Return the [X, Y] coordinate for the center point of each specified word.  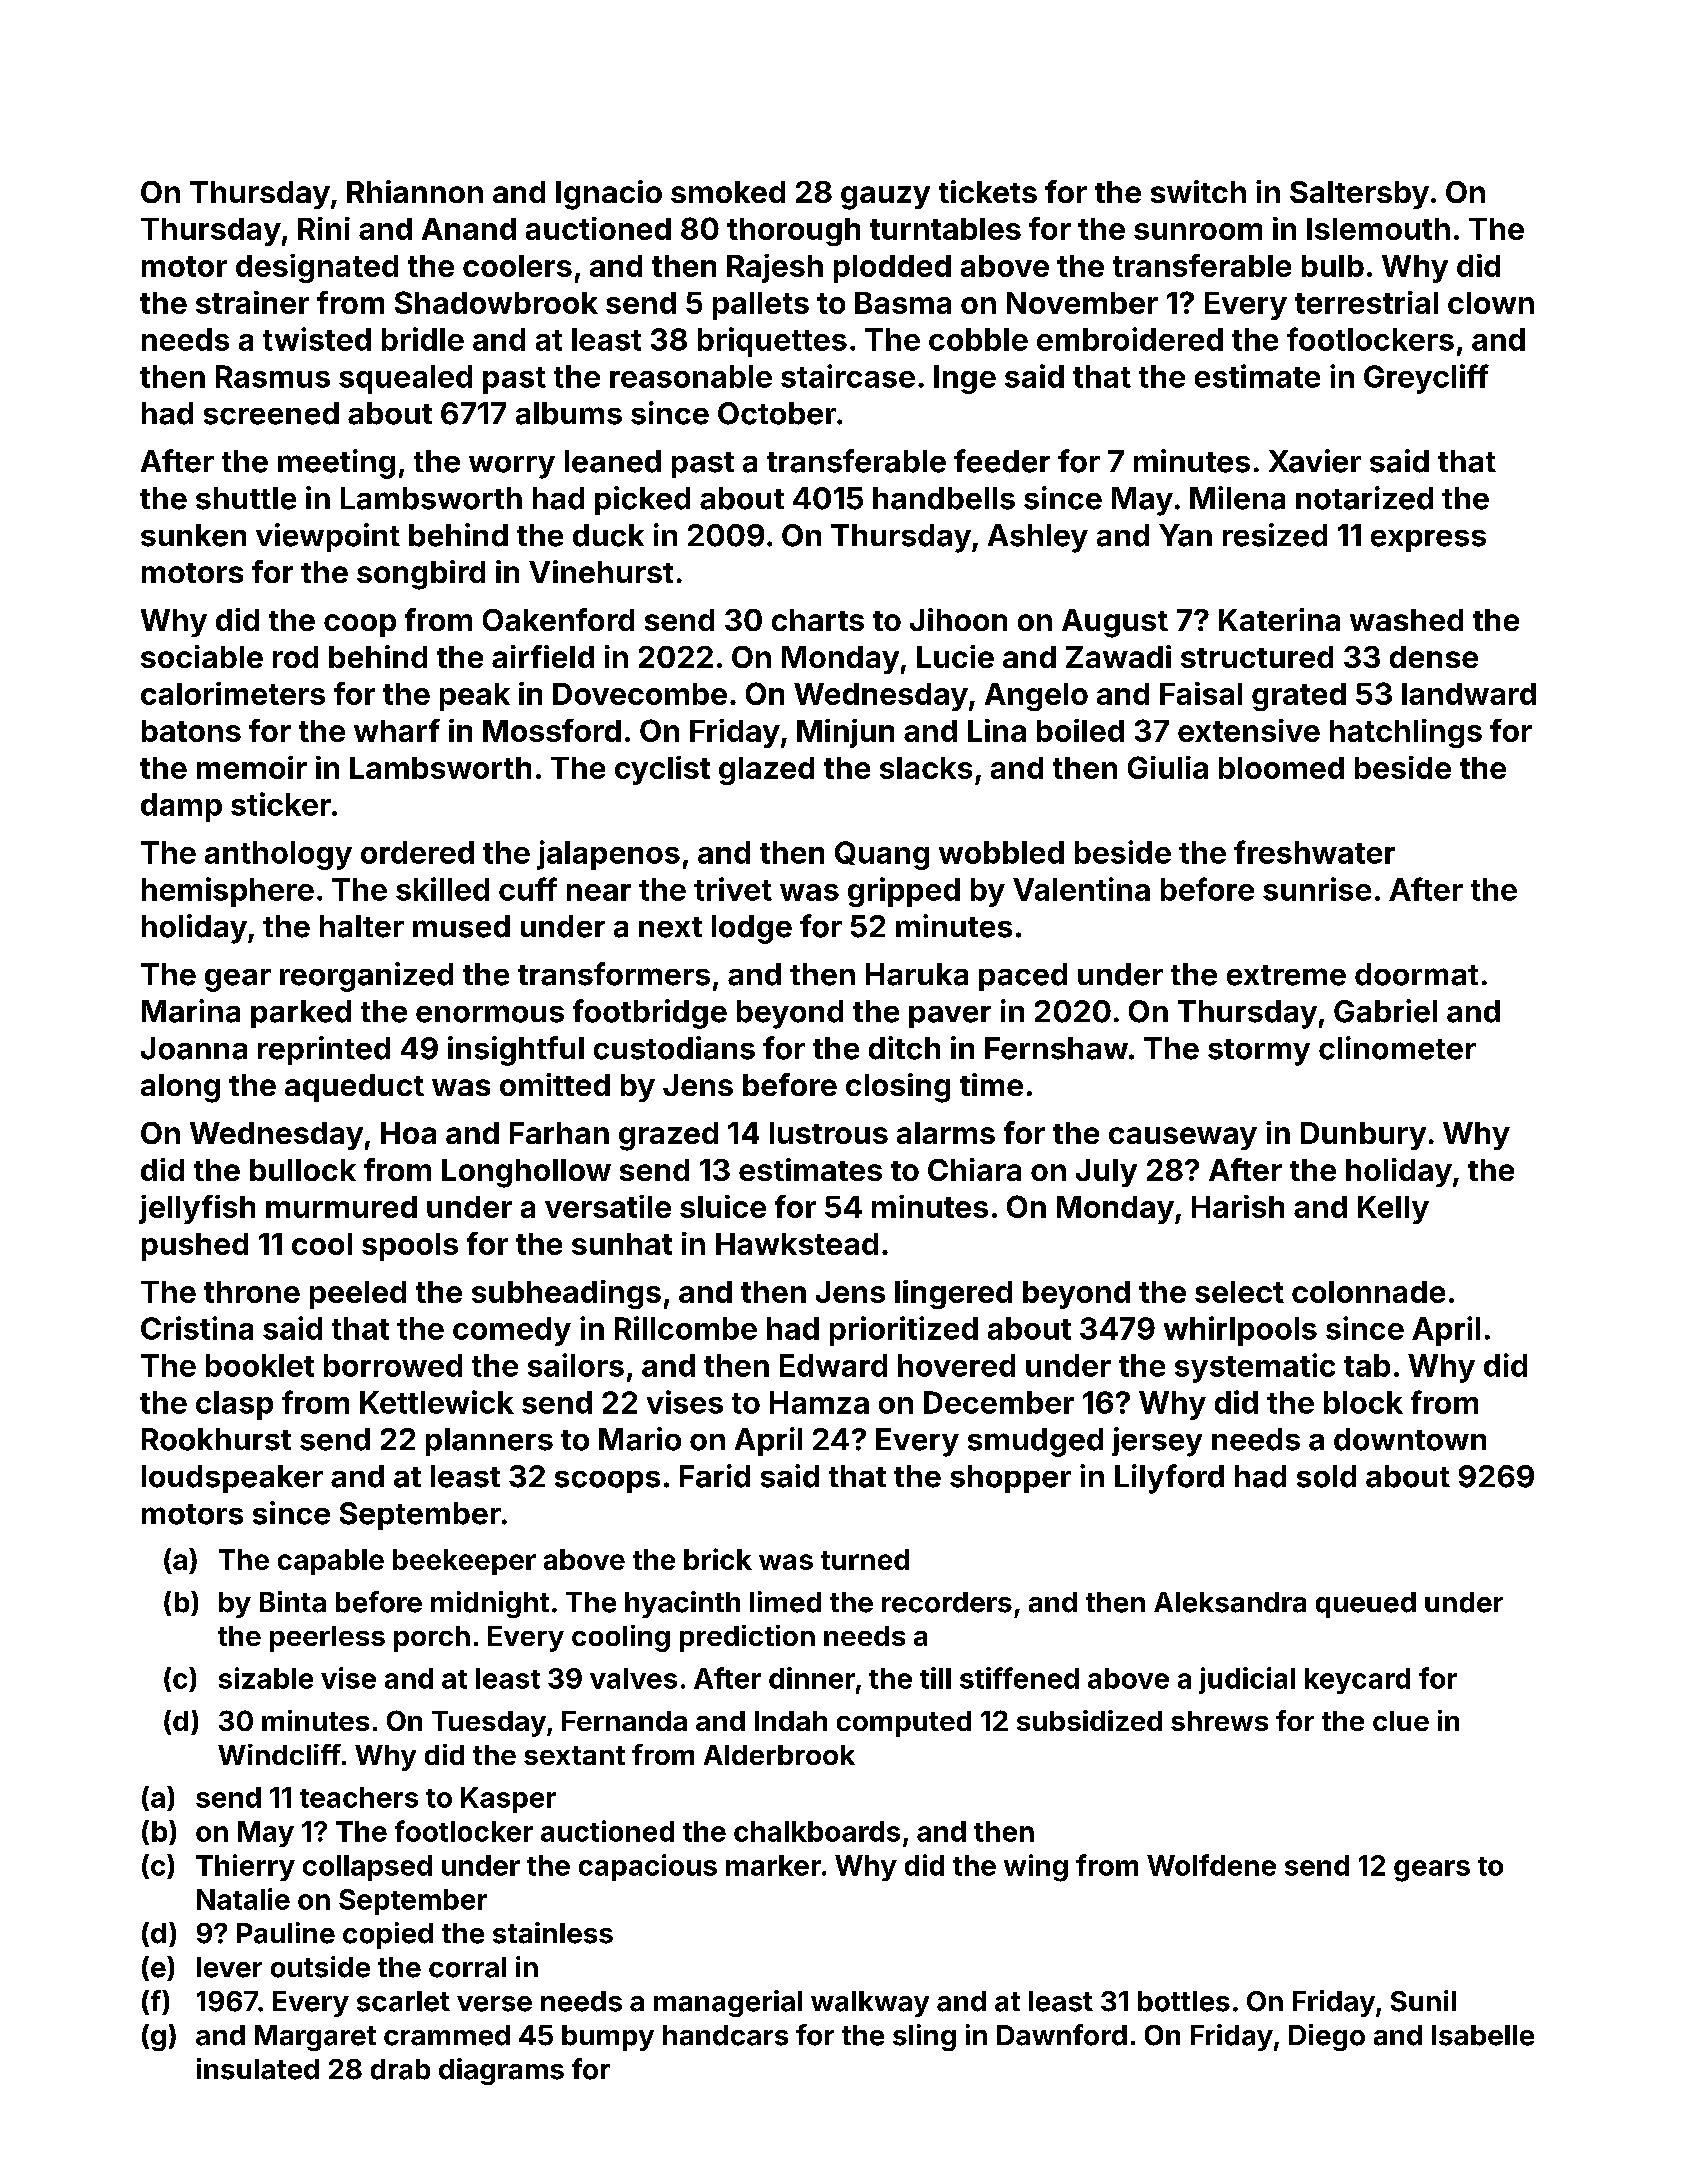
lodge [752, 929]
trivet [733, 889]
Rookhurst [216, 1439]
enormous [490, 1014]
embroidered [1130, 339]
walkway [870, 2004]
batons [191, 731]
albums [569, 413]
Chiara [974, 1169]
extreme [1286, 975]
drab [400, 2069]
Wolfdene [1211, 1865]
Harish [1238, 1206]
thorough [793, 232]
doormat [1416, 974]
